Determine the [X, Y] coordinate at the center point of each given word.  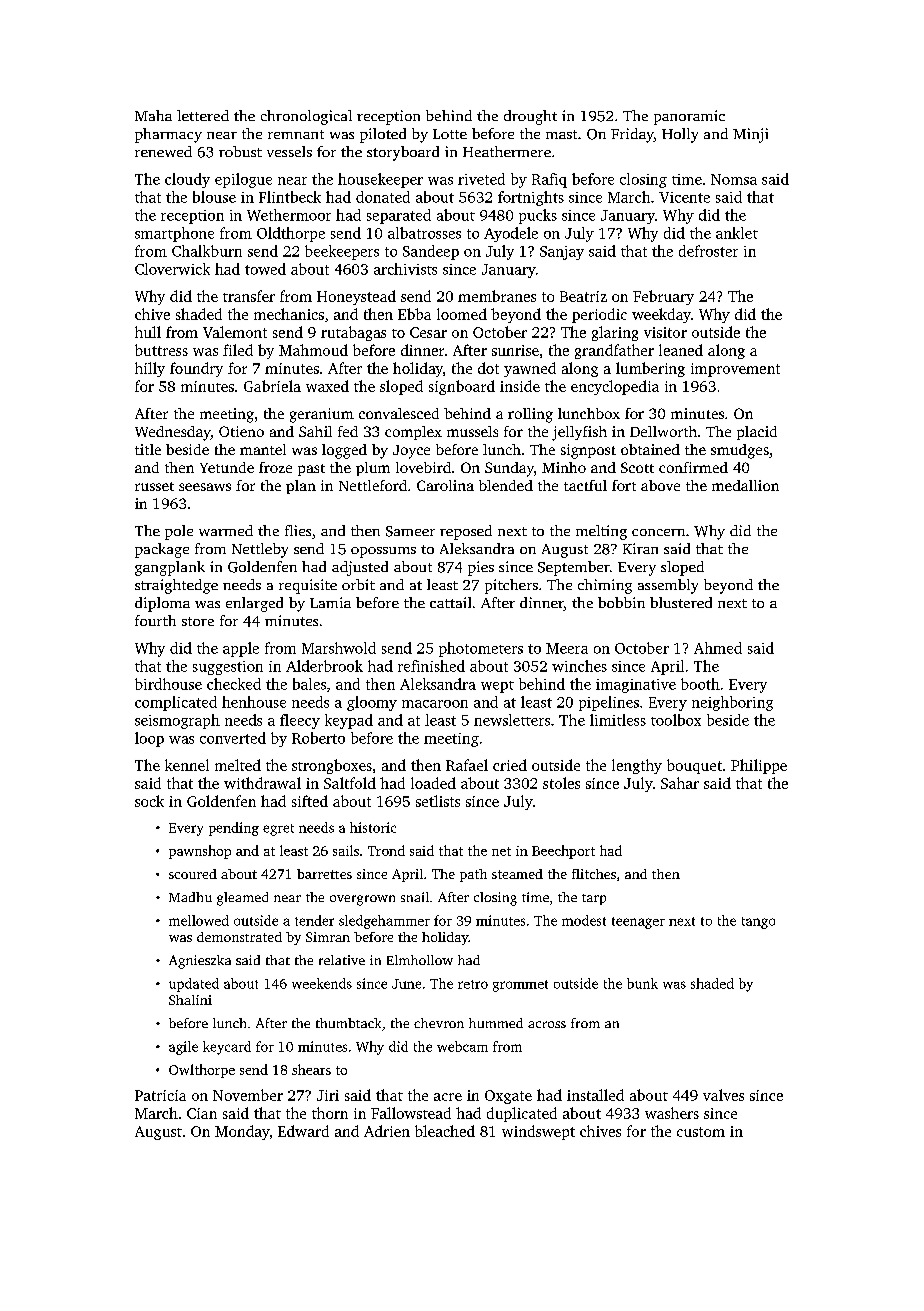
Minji [750, 135]
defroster [708, 251]
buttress [161, 350]
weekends [322, 983]
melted [238, 765]
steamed [517, 874]
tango [758, 923]
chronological [306, 117]
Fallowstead [411, 1113]
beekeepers [342, 252]
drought [530, 117]
